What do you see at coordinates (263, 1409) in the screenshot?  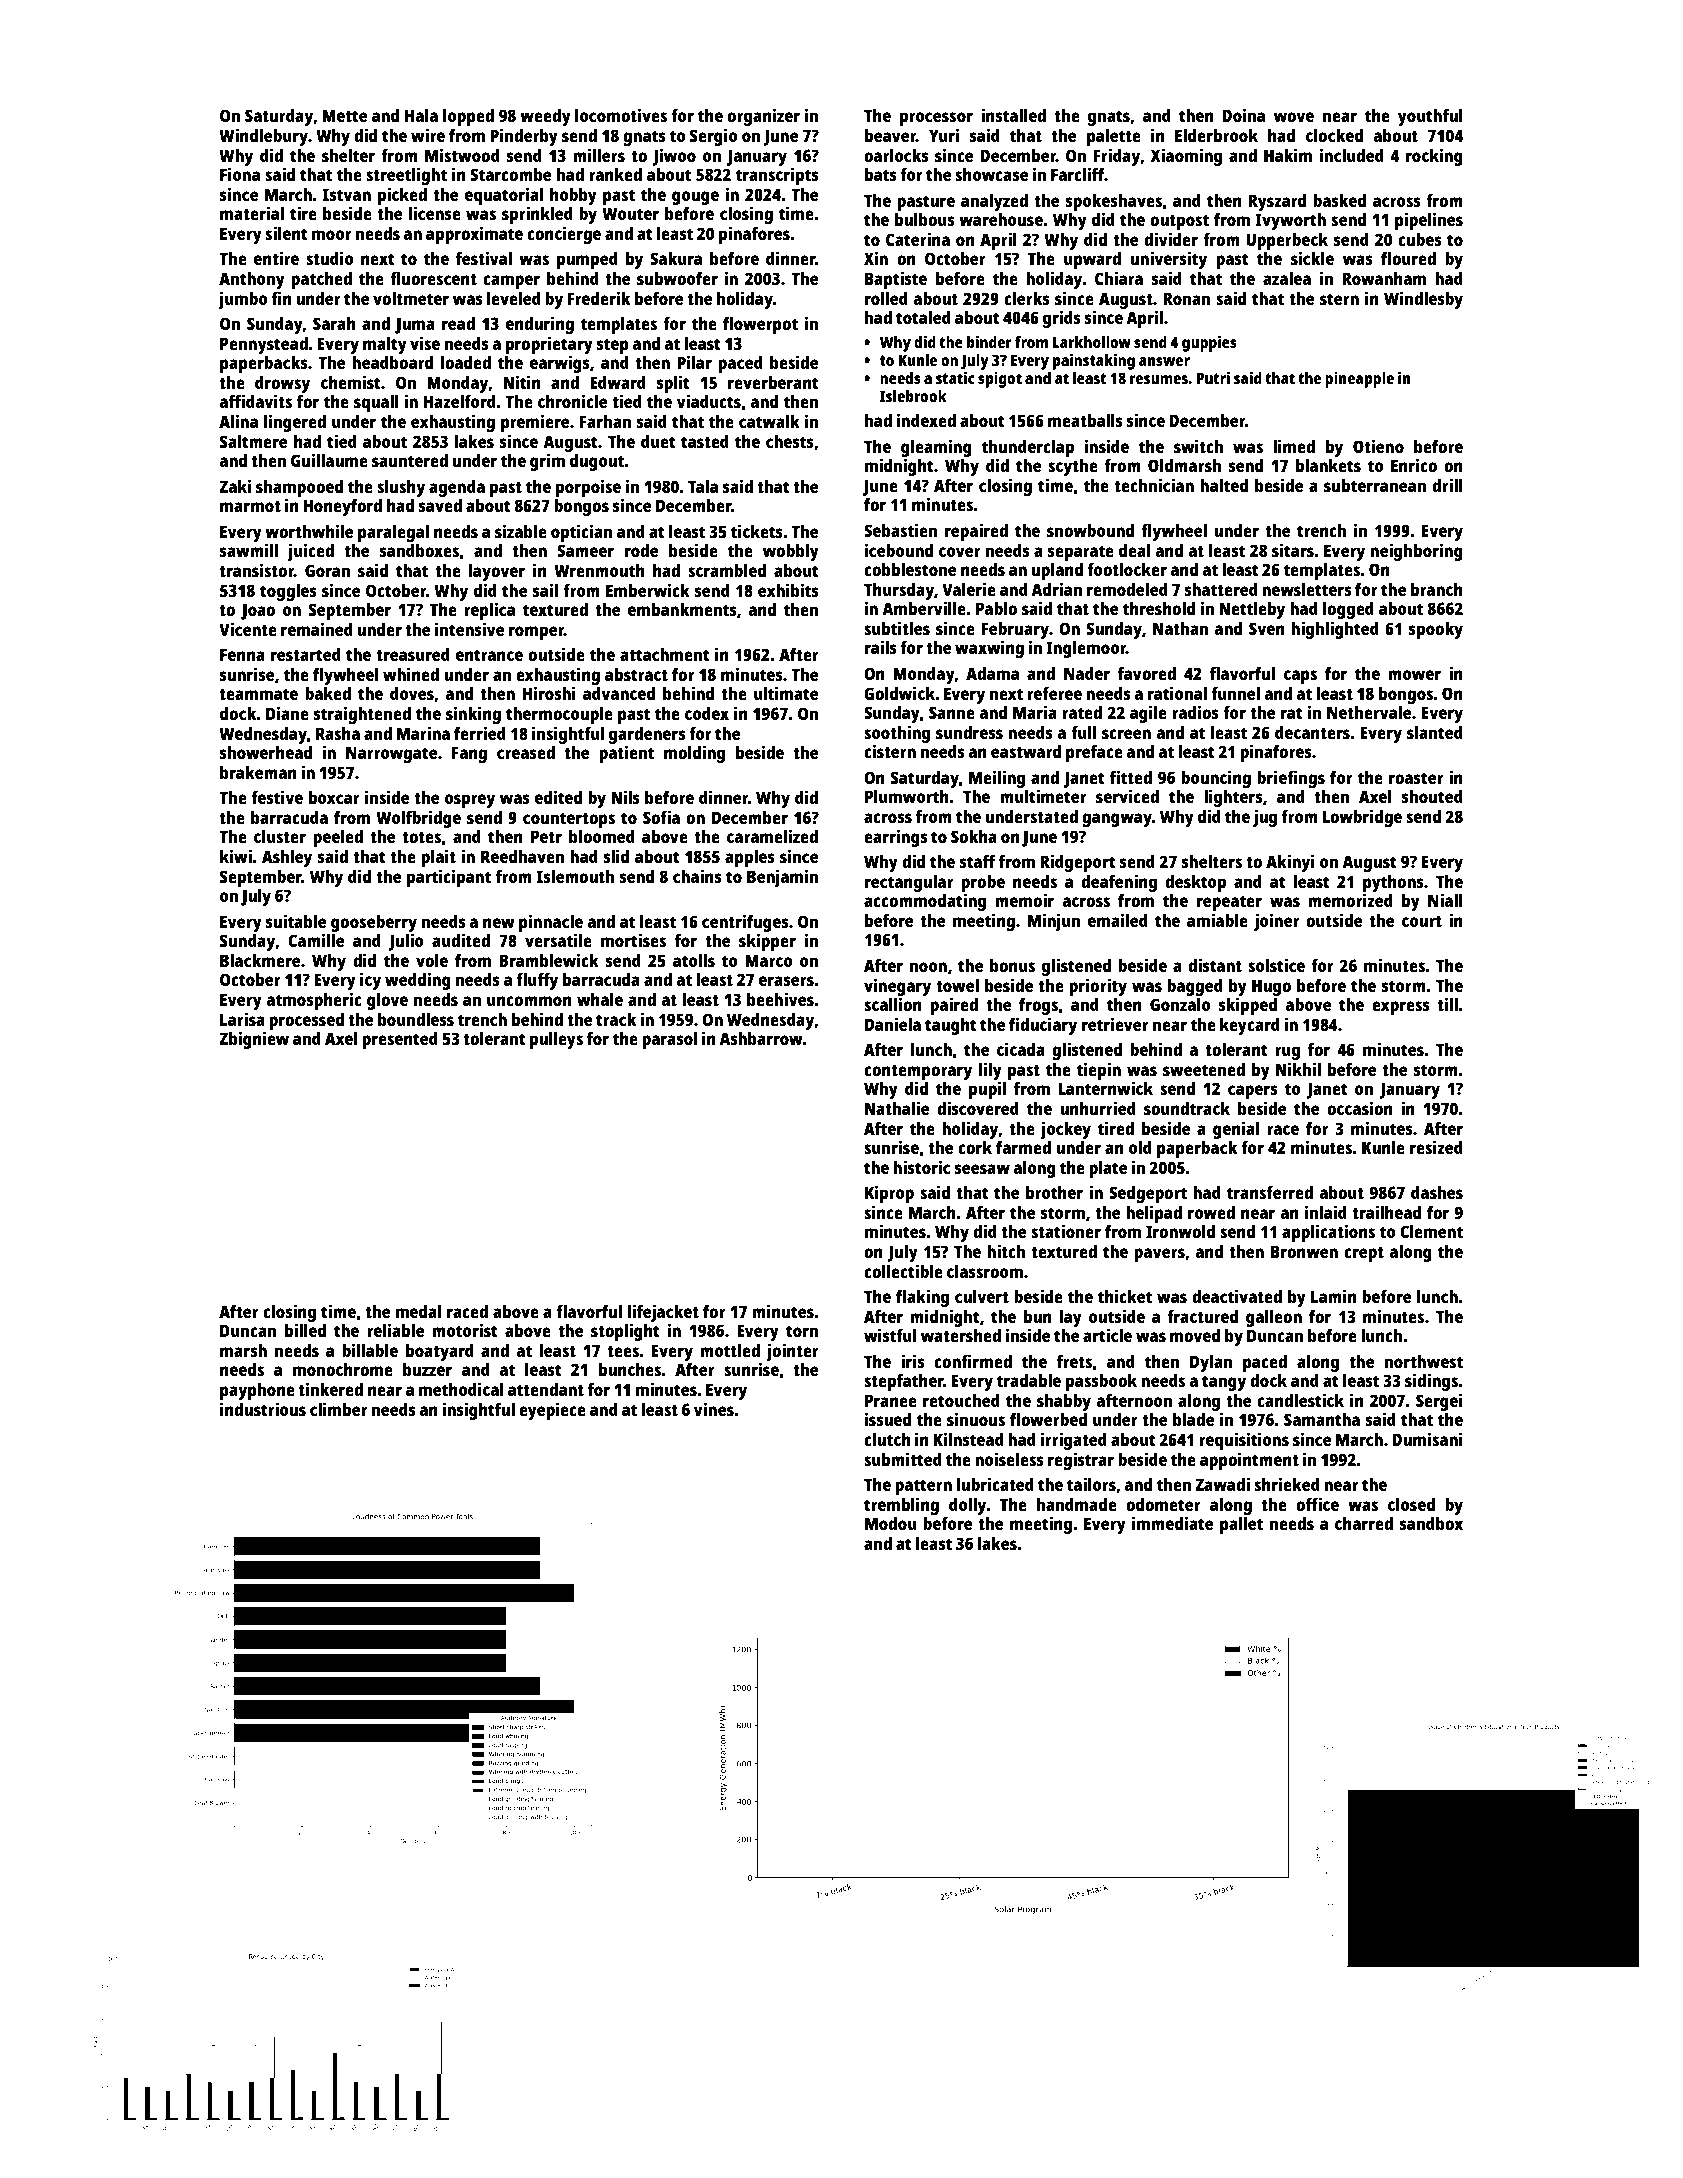 I see `industrious` at bounding box center [263, 1409].
